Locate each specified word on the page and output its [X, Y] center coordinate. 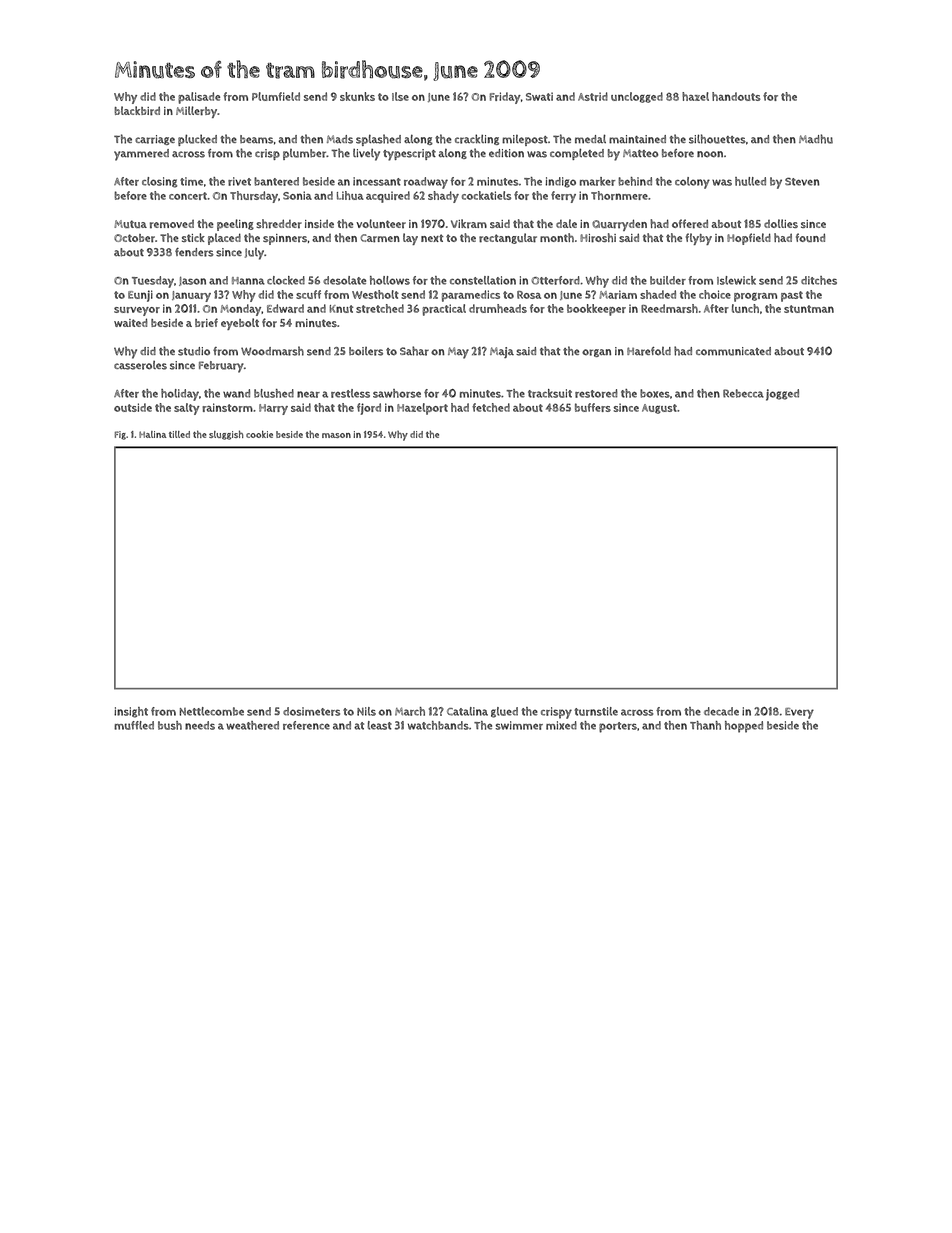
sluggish [226, 435]
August [659, 409]
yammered [141, 155]
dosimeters [311, 711]
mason [336, 435]
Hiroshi [598, 238]
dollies [781, 223]
